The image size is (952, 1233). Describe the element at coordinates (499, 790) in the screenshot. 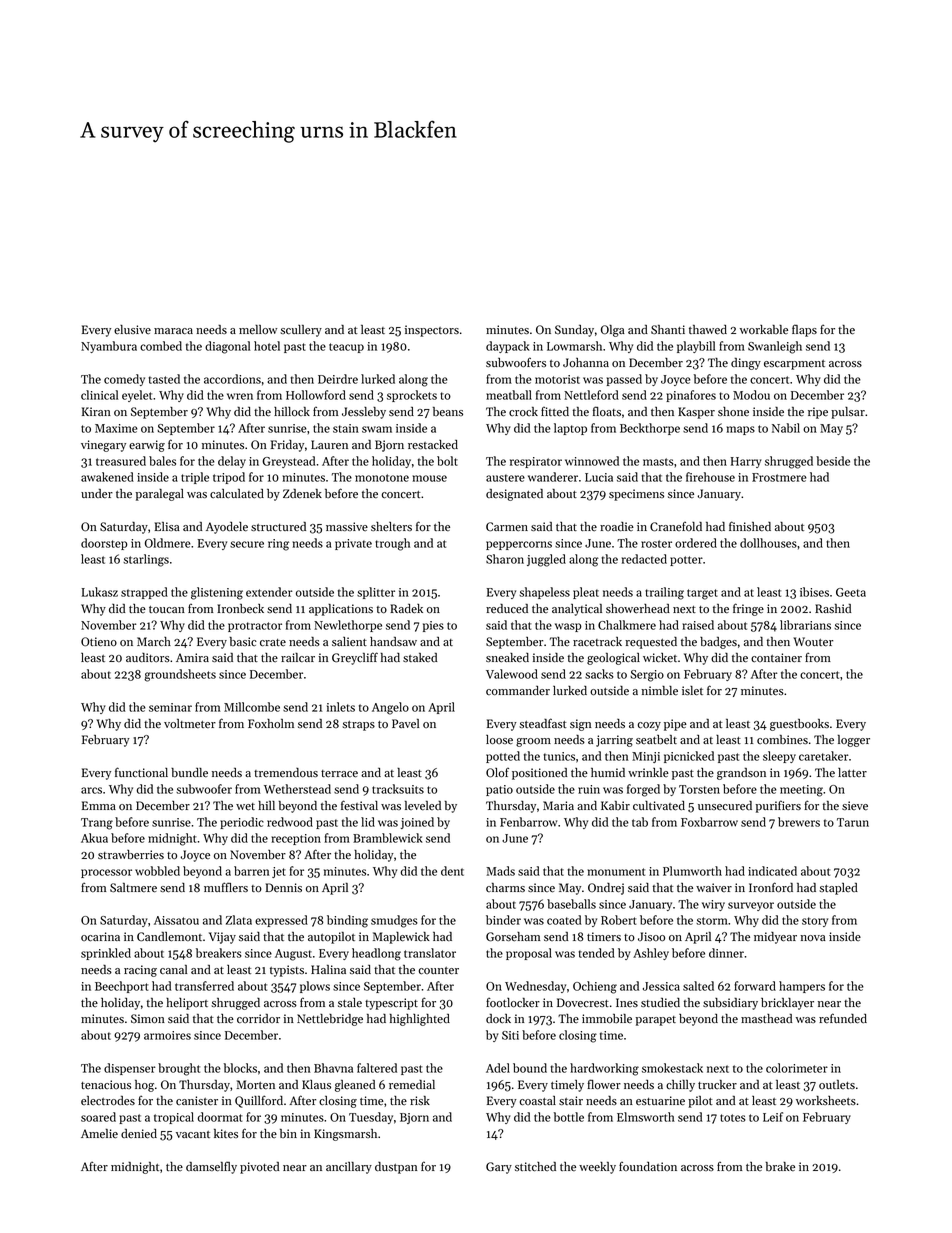

I see `patio` at that location.
